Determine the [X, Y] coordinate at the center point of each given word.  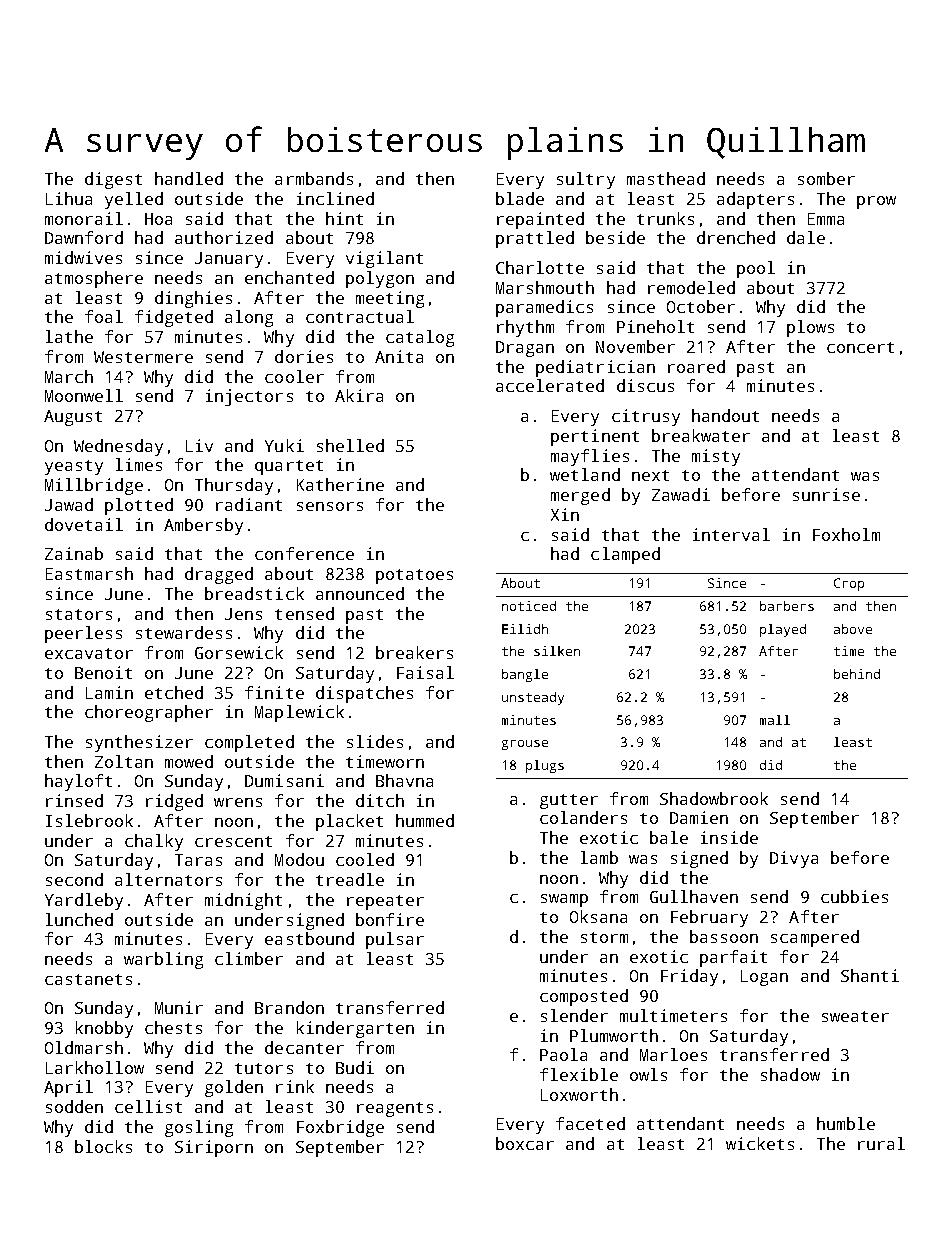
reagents [395, 1109]
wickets [760, 1143]
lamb [599, 857]
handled [189, 178]
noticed [529, 606]
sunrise [826, 494]
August [73, 418]
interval [731, 534]
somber [826, 178]
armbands [314, 178]
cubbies [854, 896]
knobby [104, 1029]
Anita [399, 356]
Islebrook [89, 820]
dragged [219, 575]
